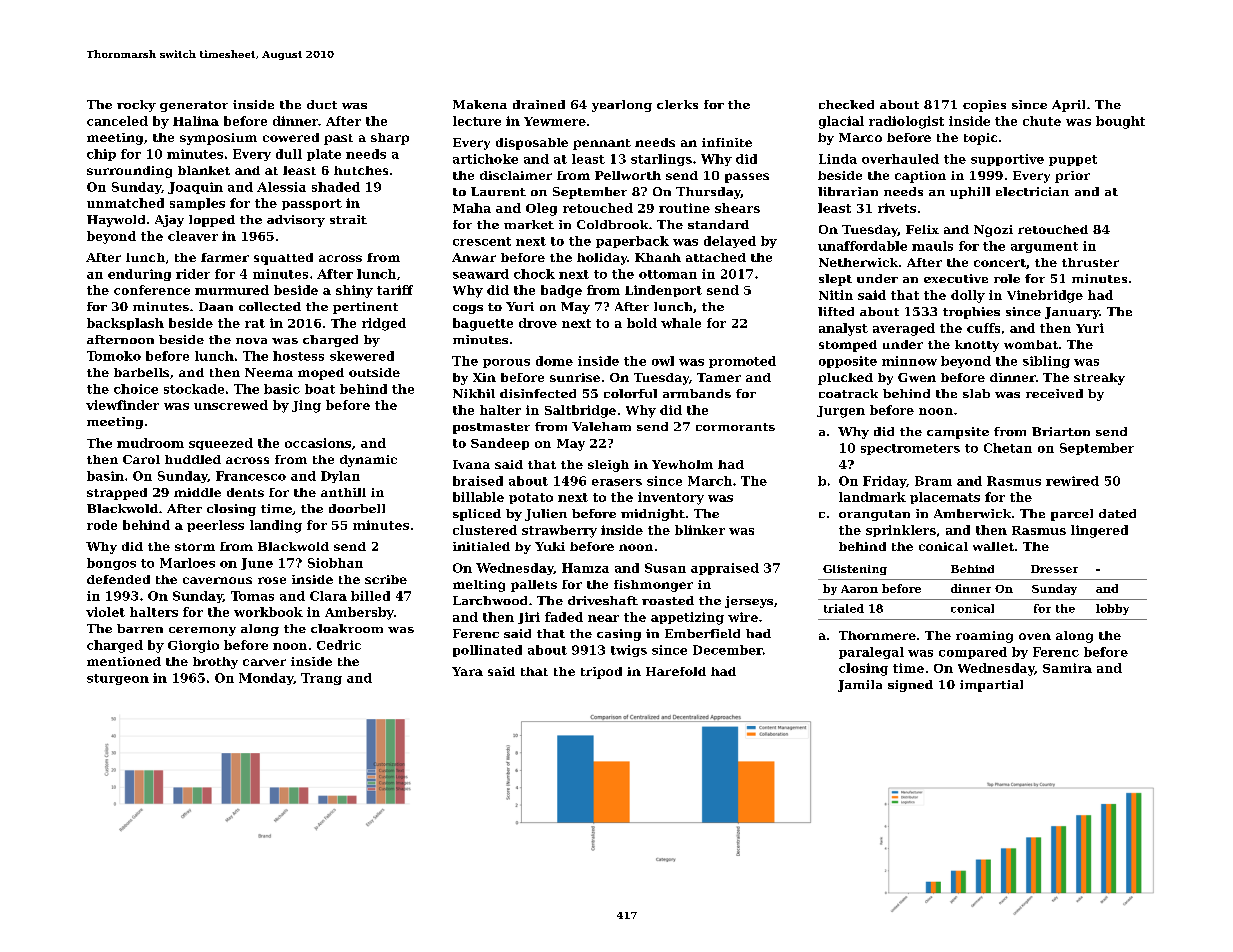 The height and width of the screenshot is (952, 1233). What do you see at coordinates (608, 466) in the screenshot?
I see `sleigh` at bounding box center [608, 466].
